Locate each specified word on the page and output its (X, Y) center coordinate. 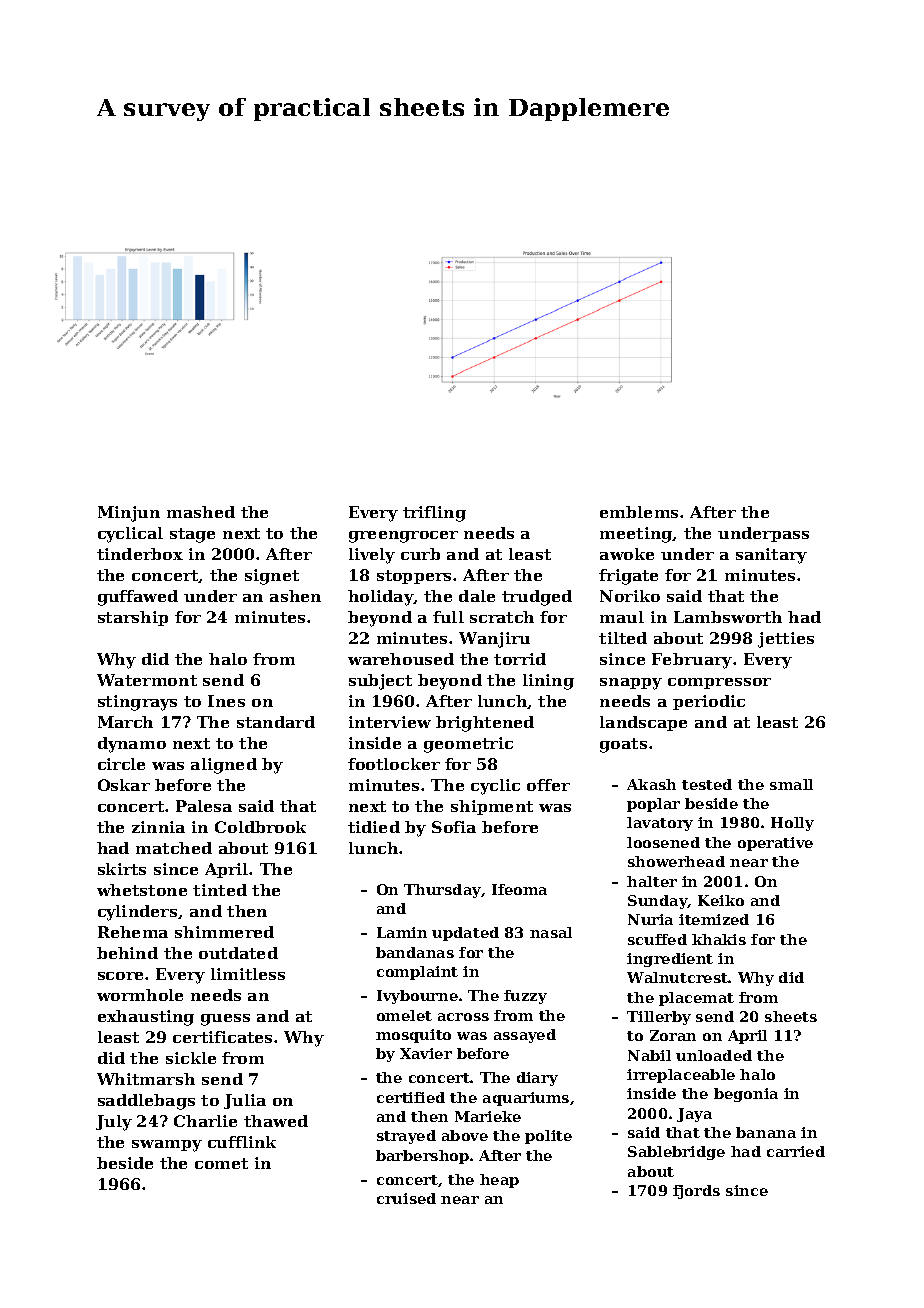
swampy (167, 1146)
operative (775, 844)
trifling (434, 514)
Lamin (402, 932)
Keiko (721, 900)
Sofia (454, 827)
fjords (696, 1192)
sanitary (771, 556)
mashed (201, 512)
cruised (406, 1198)
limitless (248, 974)
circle (121, 764)
